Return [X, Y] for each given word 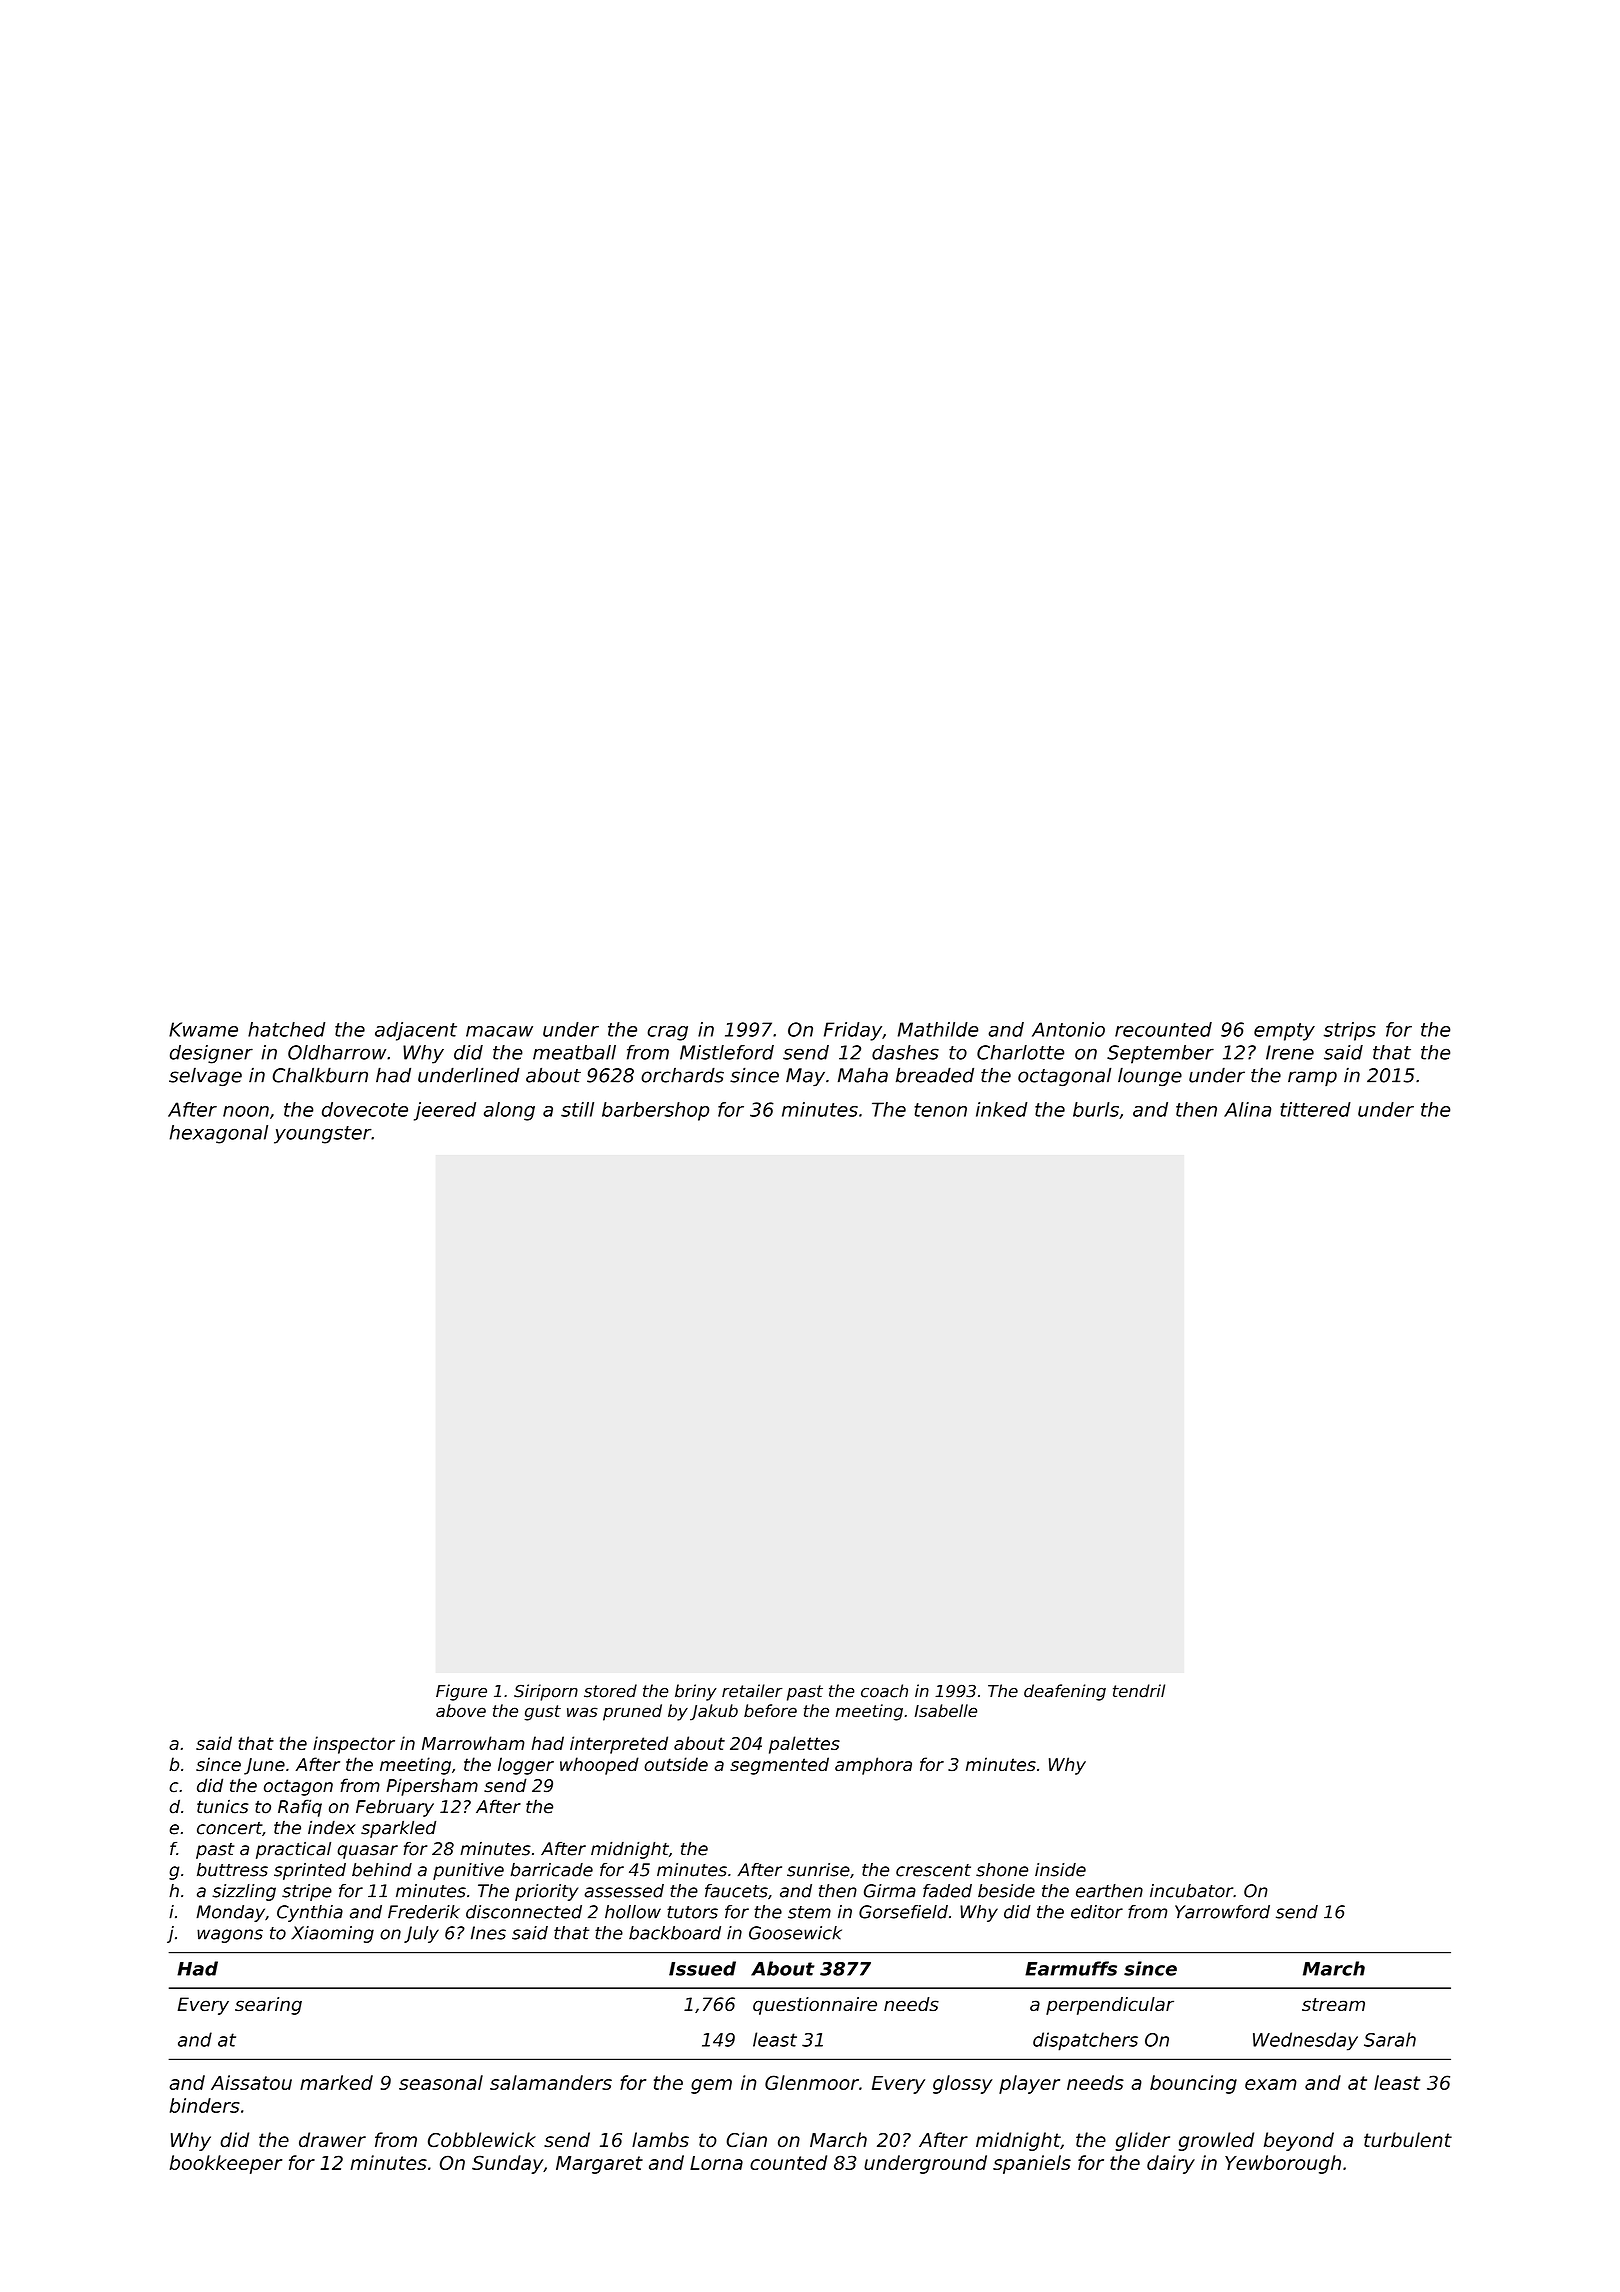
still [577, 1109]
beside [1006, 1891]
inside [1060, 1870]
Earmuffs [1071, 1968]
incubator [1191, 1891]
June [264, 1766]
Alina [1247, 1109]
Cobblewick [482, 2140]
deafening [1065, 1692]
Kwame [203, 1029]
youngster [322, 1135]
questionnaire [815, 2006]
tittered [1315, 1109]
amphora [873, 1766]
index [332, 1828]
